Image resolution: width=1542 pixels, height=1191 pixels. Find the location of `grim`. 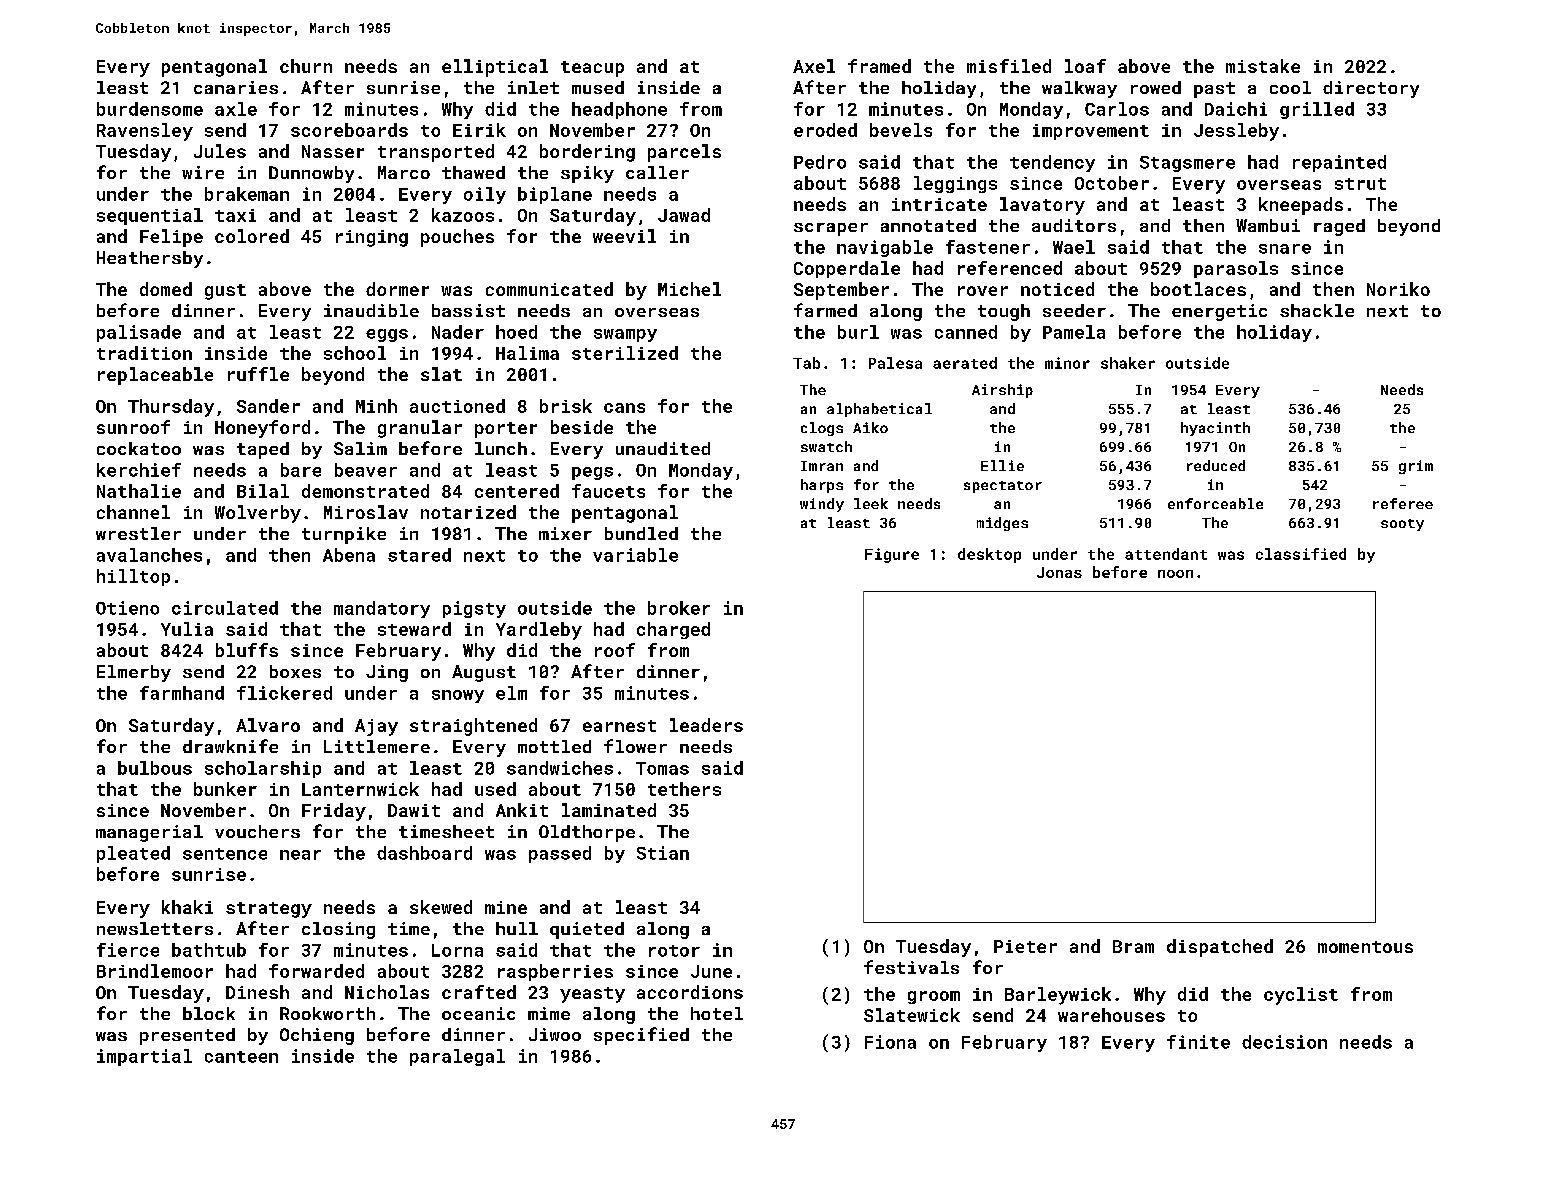

grim is located at coordinates (1416, 467).
